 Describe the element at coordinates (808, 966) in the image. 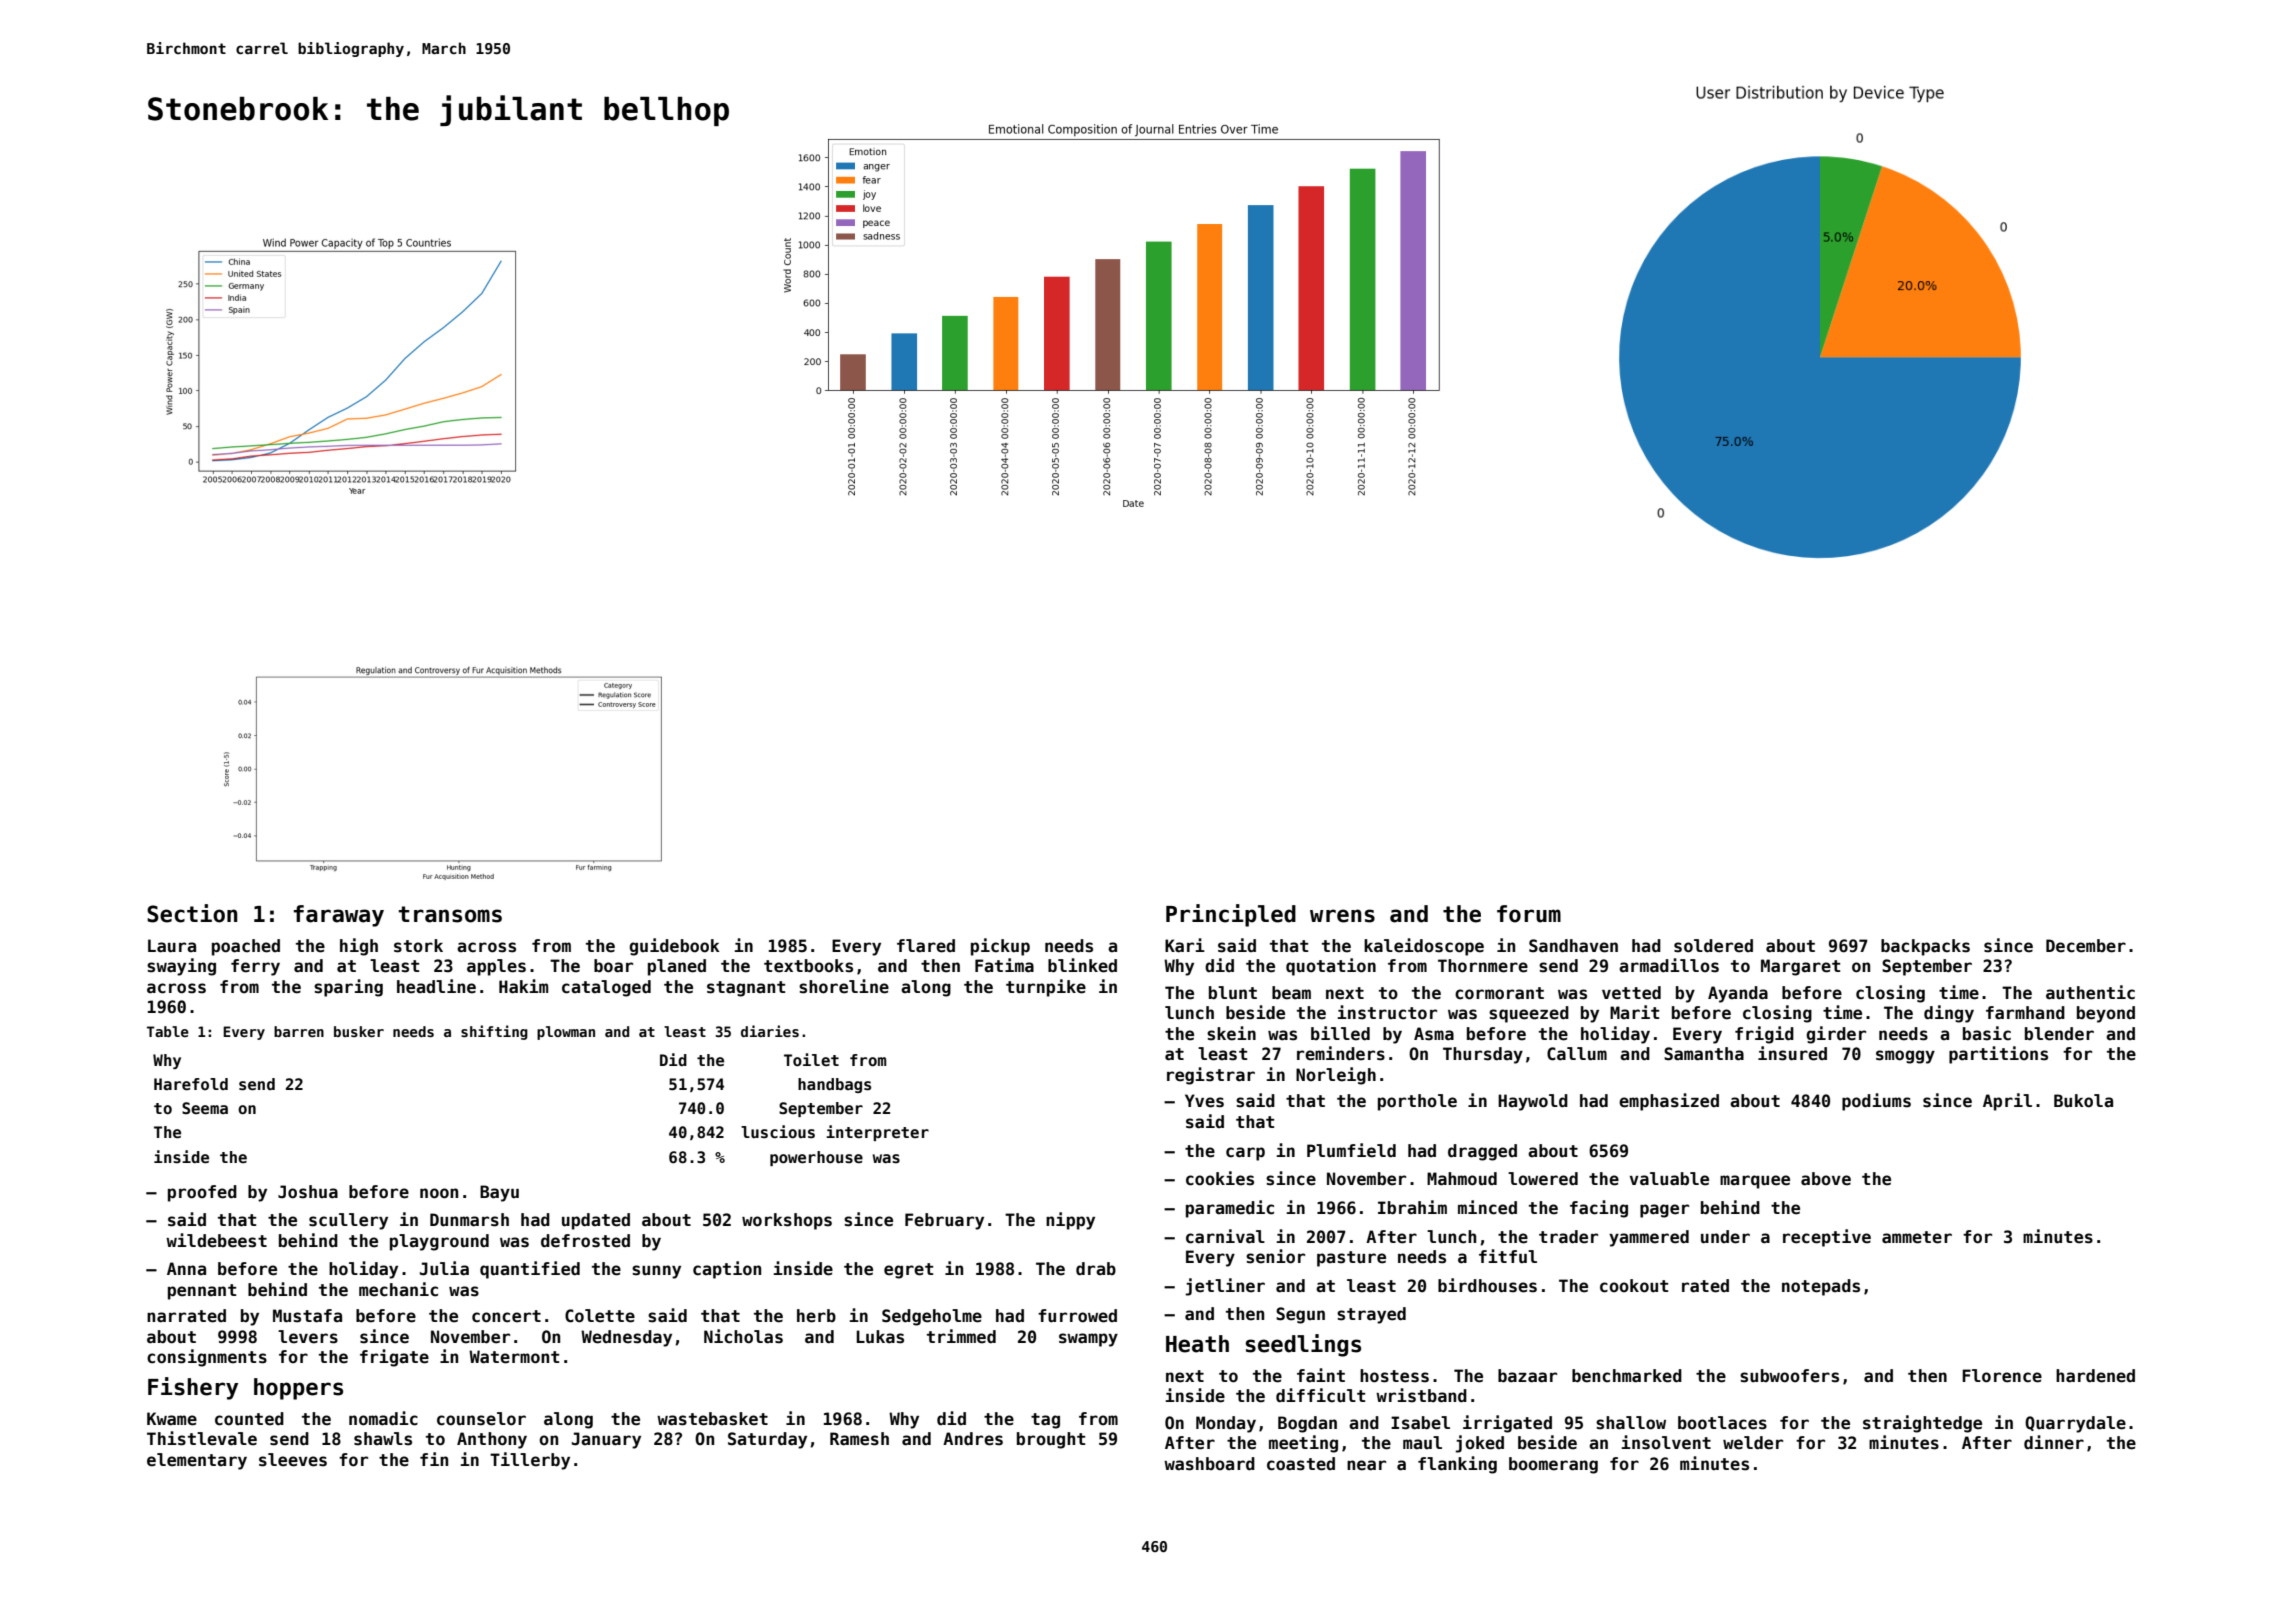

I see `textbooks` at that location.
